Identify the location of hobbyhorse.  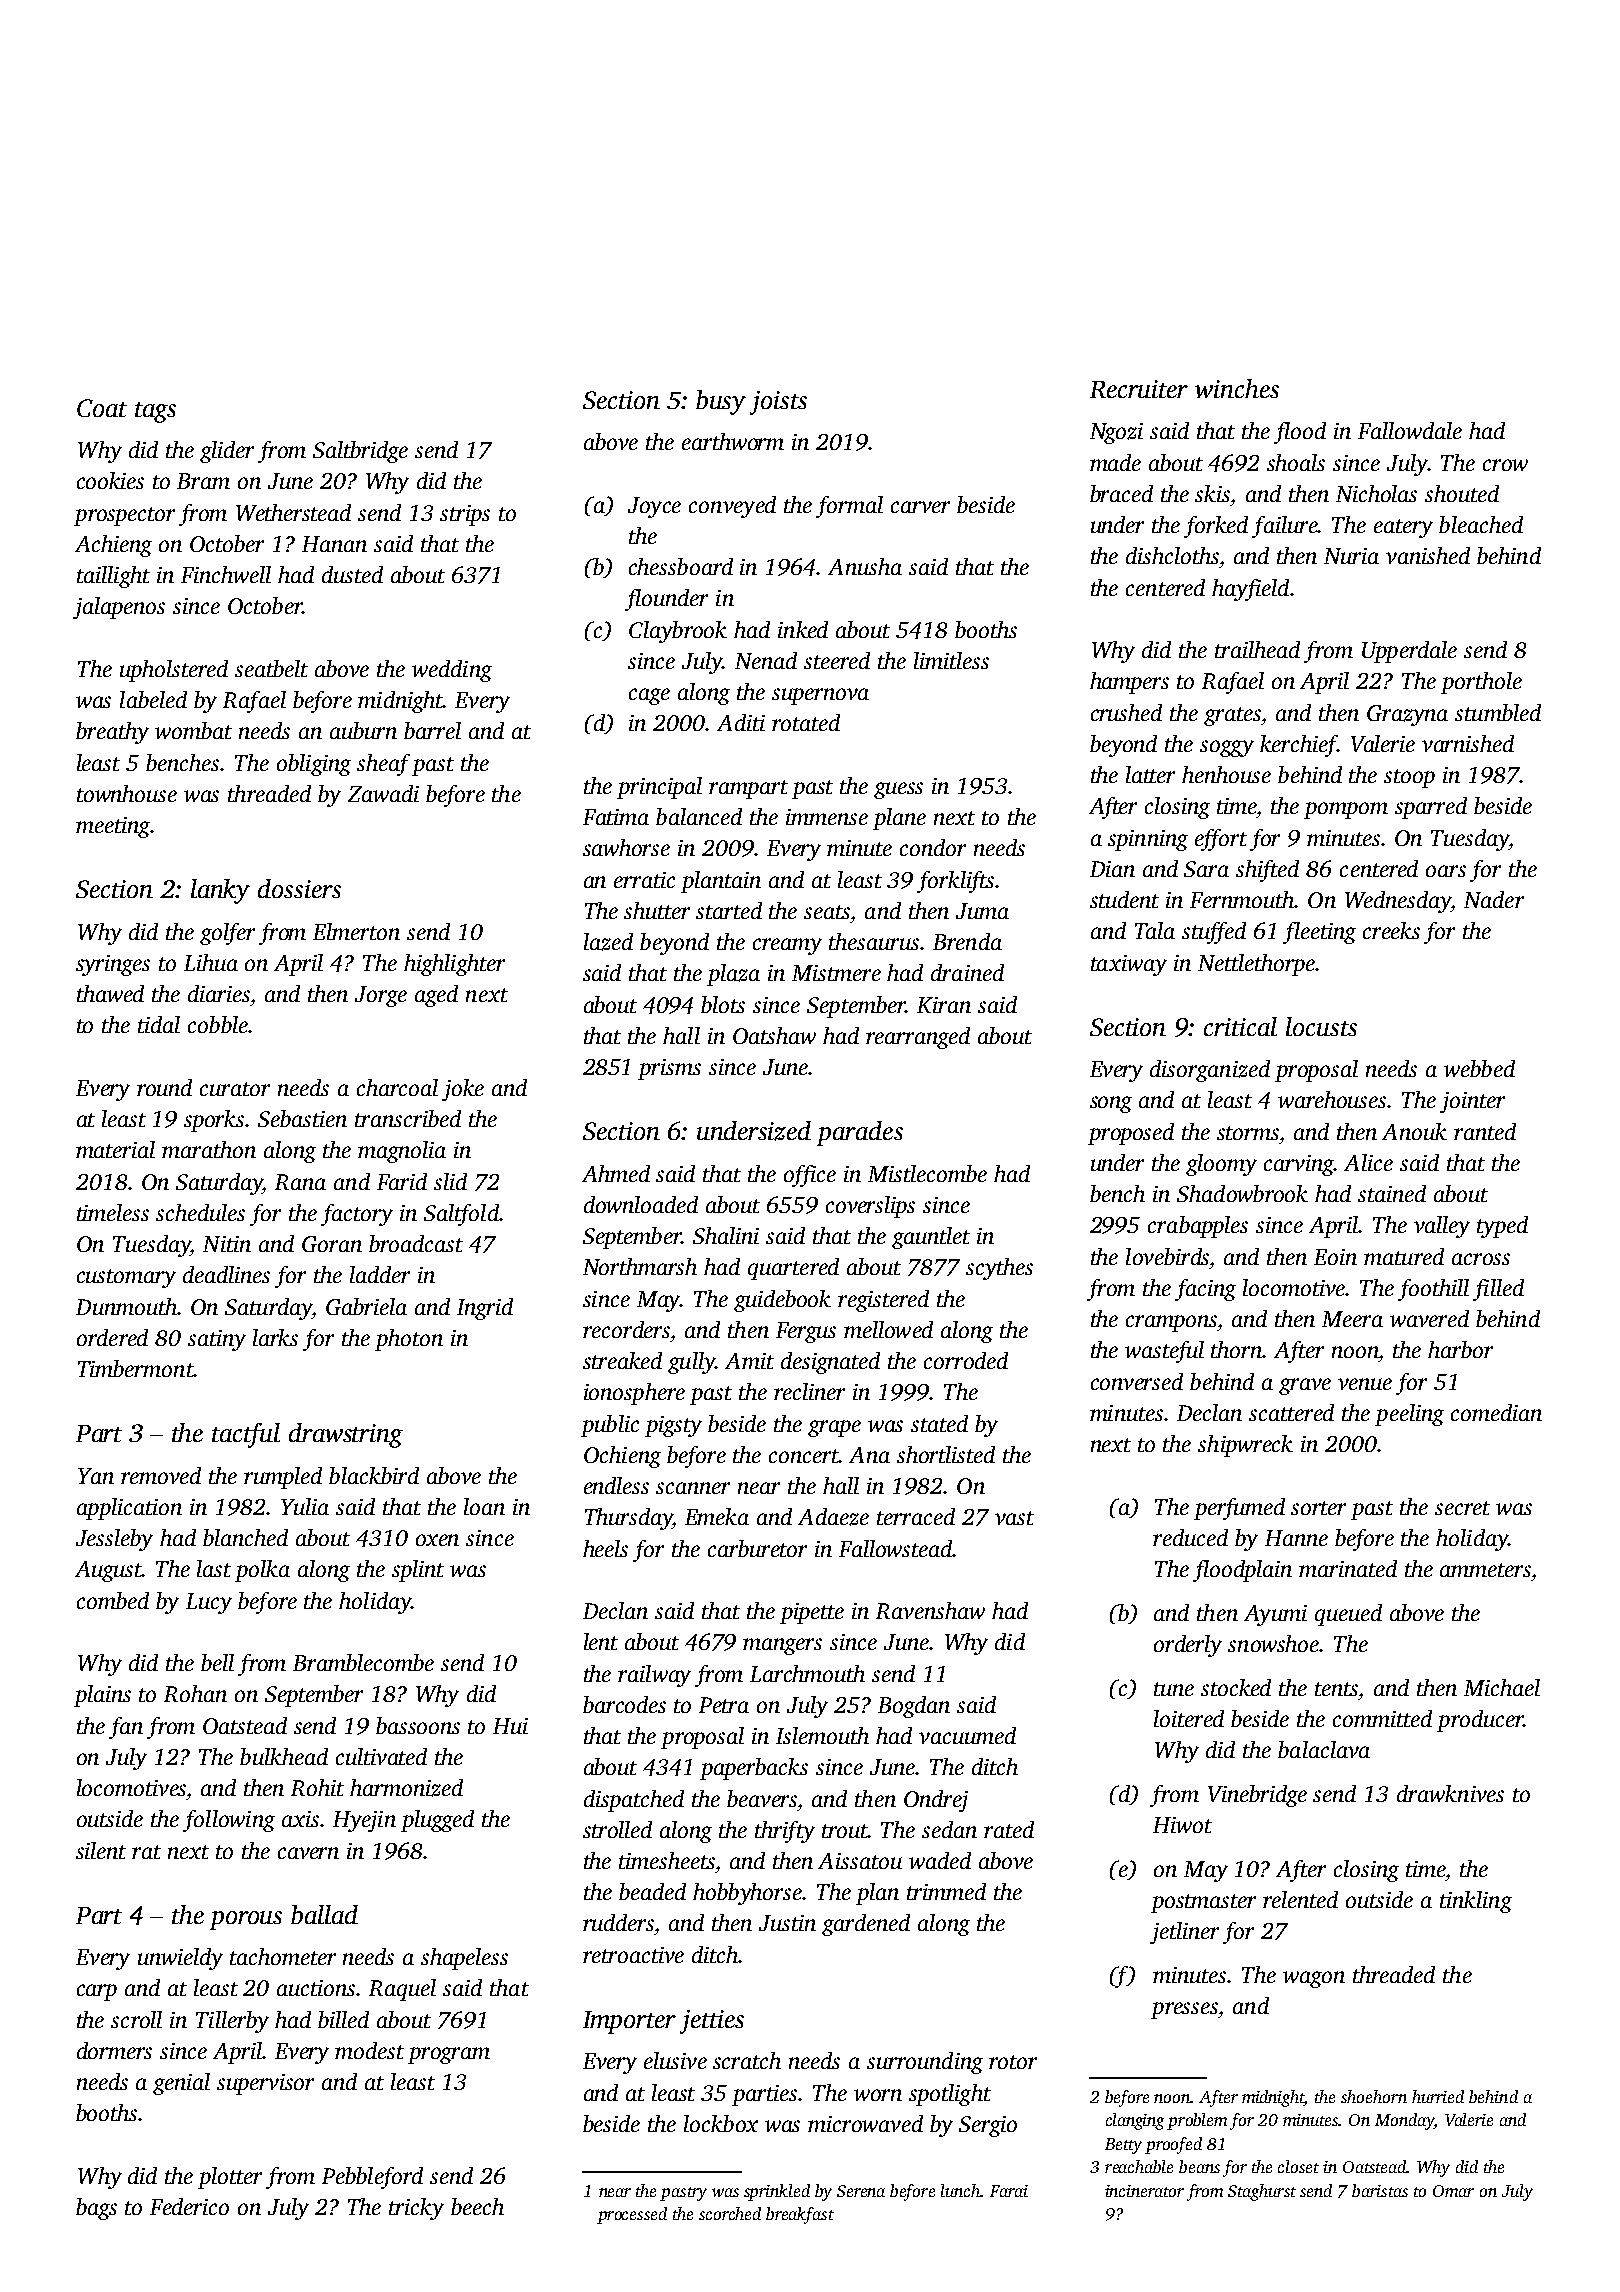
(747, 1894).
